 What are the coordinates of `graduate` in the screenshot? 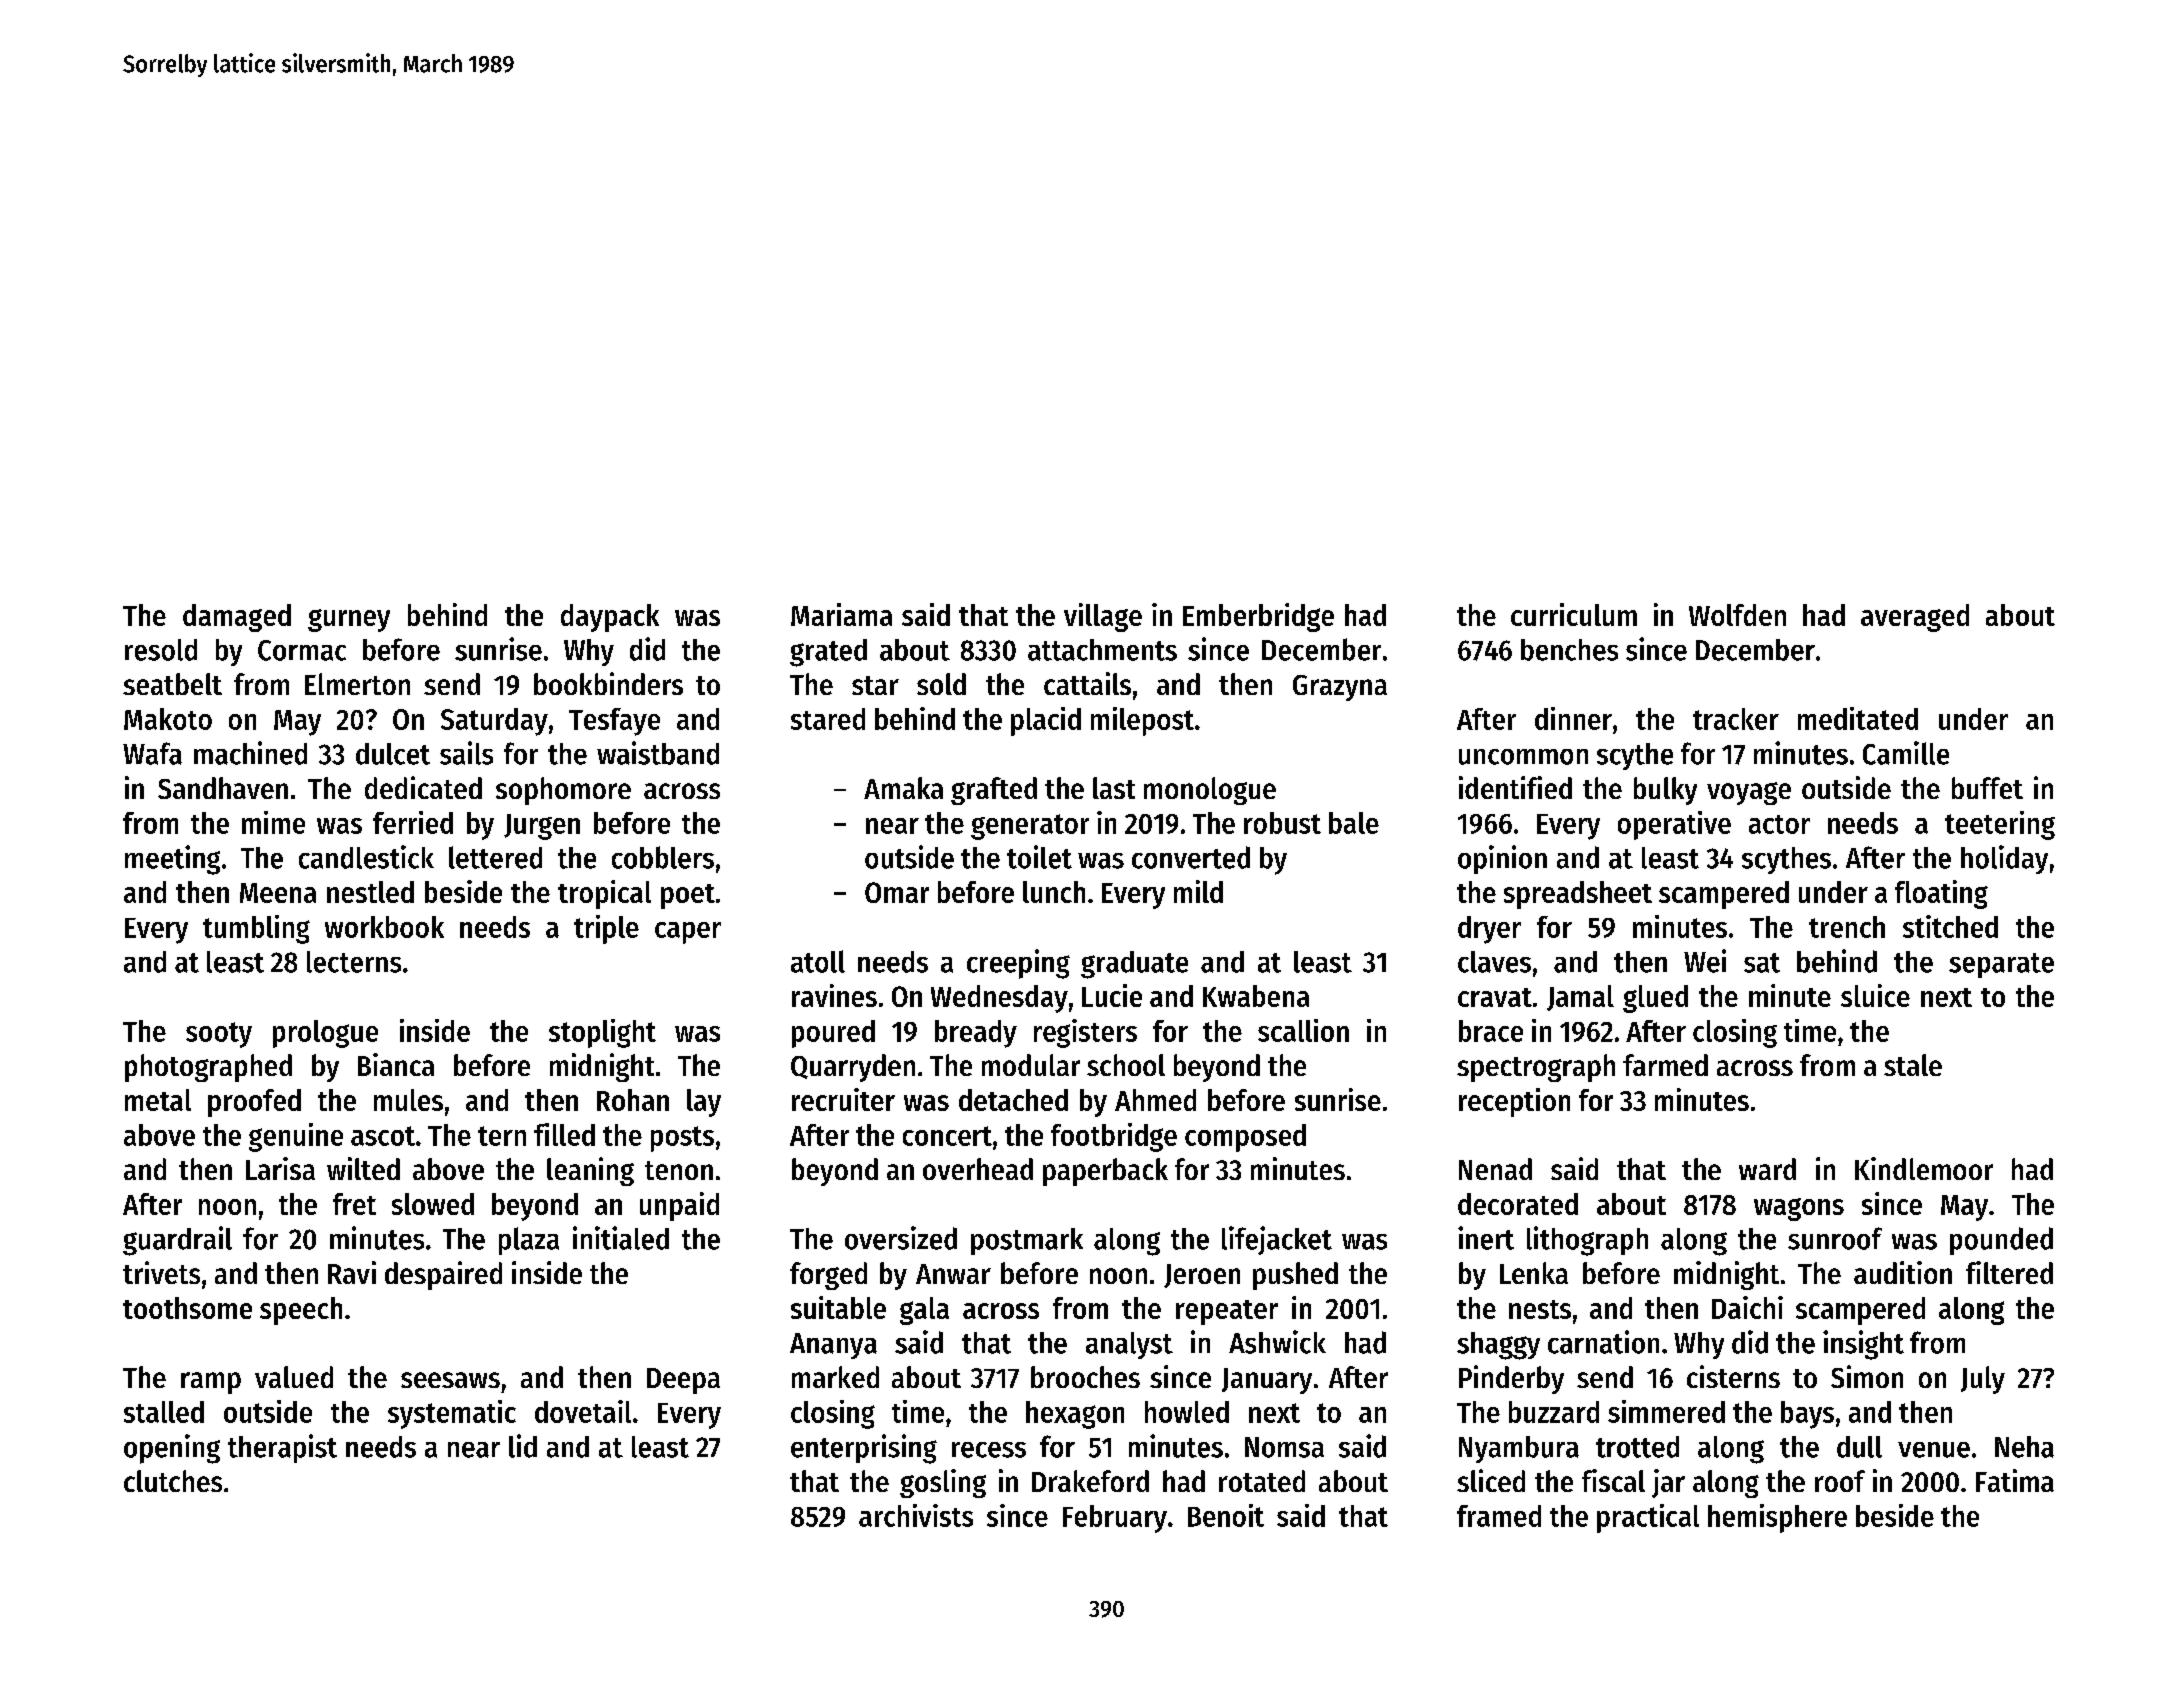 It's located at (1134, 965).
